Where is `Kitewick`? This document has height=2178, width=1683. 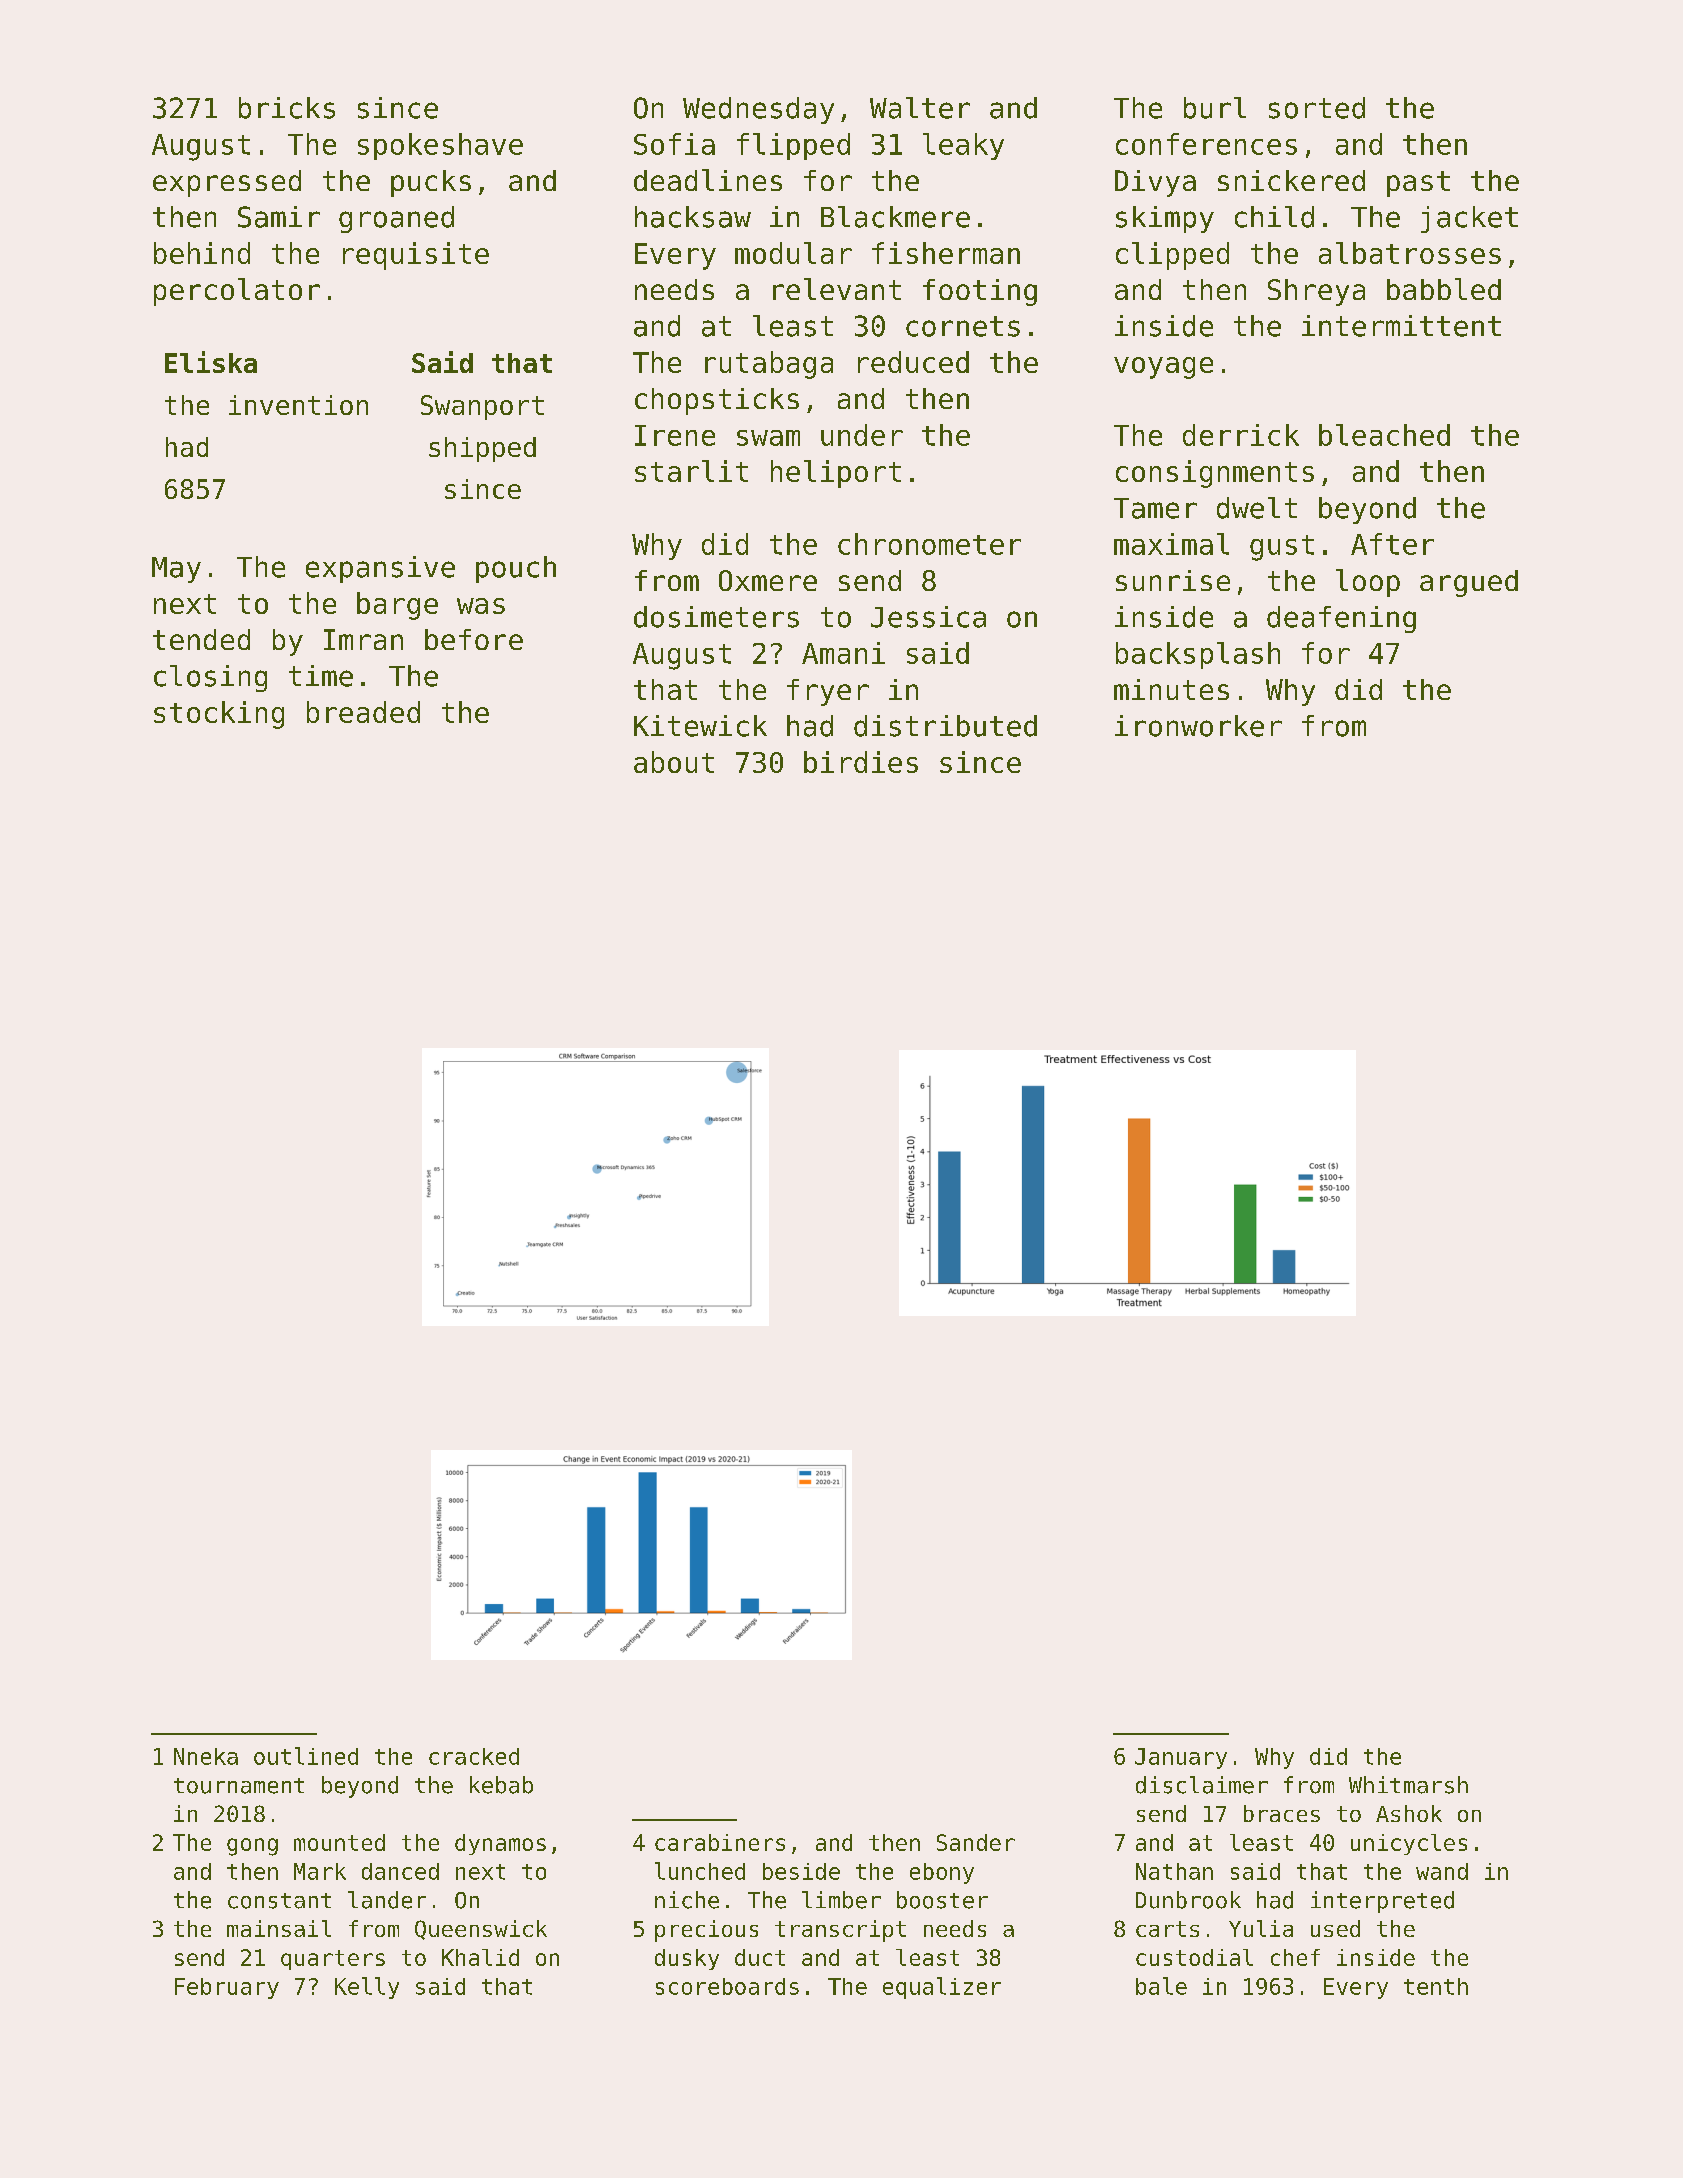
Kitewick is located at coordinates (700, 726).
